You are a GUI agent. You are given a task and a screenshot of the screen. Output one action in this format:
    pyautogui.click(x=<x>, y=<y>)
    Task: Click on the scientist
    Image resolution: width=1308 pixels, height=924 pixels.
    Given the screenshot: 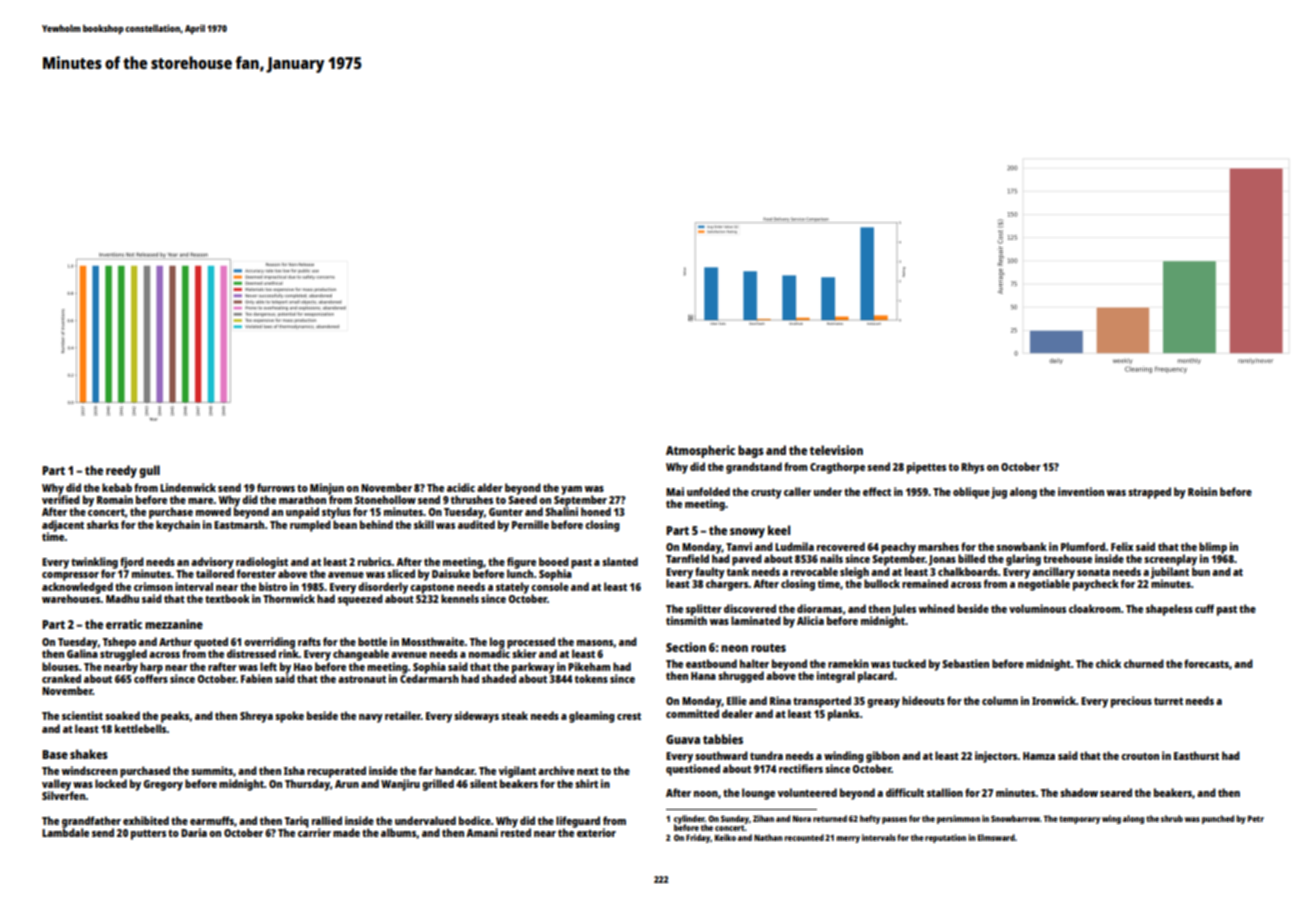 What is the action you would take?
    pyautogui.click(x=82, y=715)
